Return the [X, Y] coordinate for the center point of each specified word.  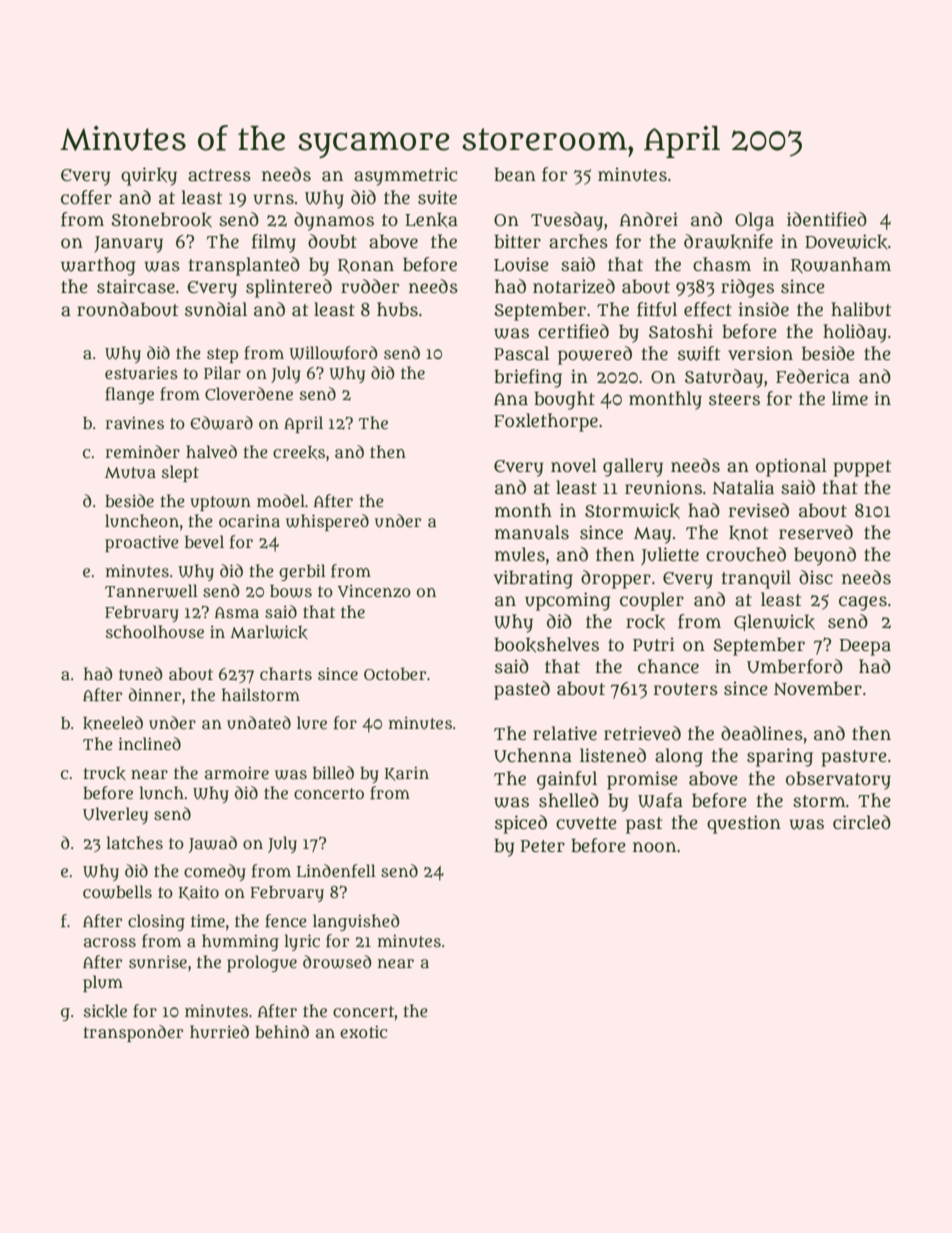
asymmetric [405, 176]
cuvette [586, 823]
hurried [219, 1031]
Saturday [724, 378]
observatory [838, 780]
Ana [511, 399]
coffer [86, 197]
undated [259, 723]
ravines [134, 422]
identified [827, 219]
